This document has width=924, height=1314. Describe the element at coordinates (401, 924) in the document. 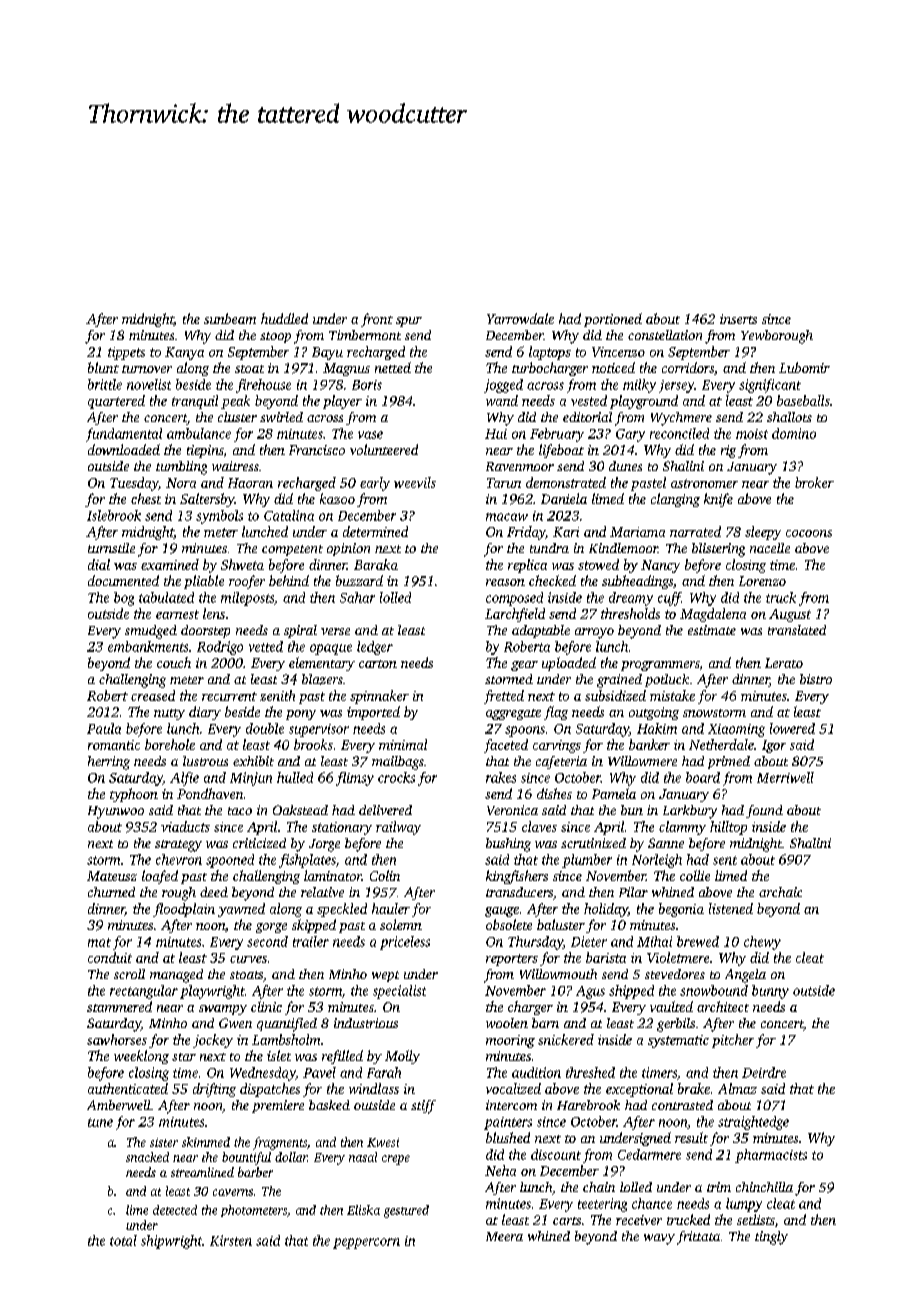

I see `solemn` at that location.
